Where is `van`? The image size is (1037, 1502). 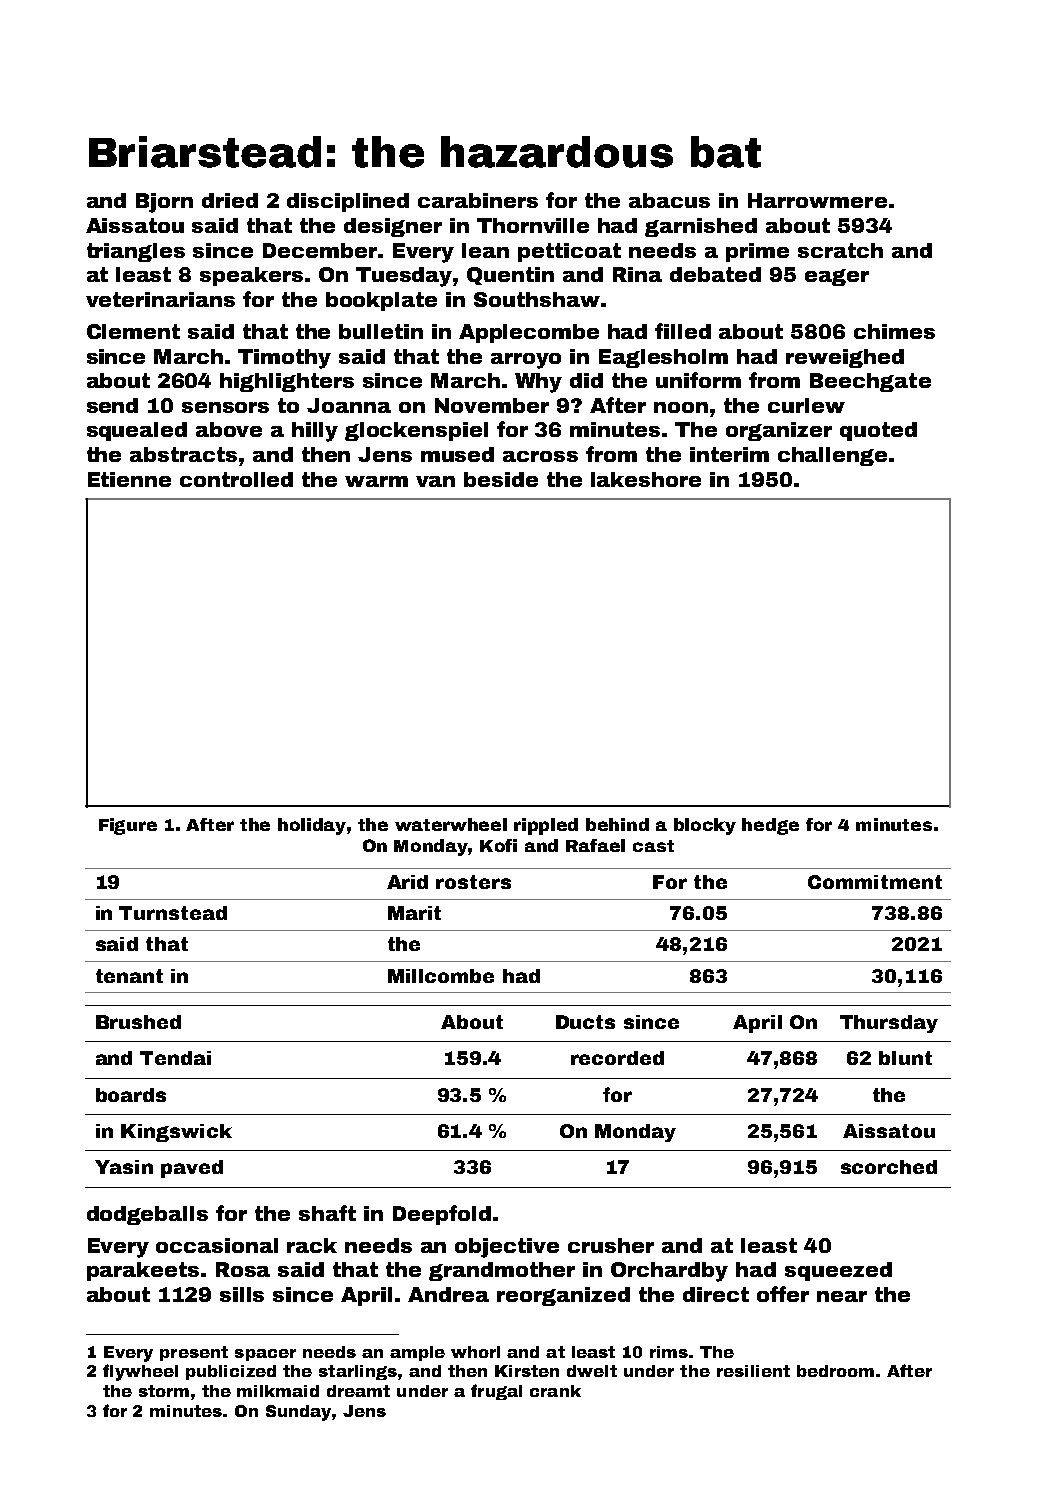
van is located at coordinates (435, 481).
